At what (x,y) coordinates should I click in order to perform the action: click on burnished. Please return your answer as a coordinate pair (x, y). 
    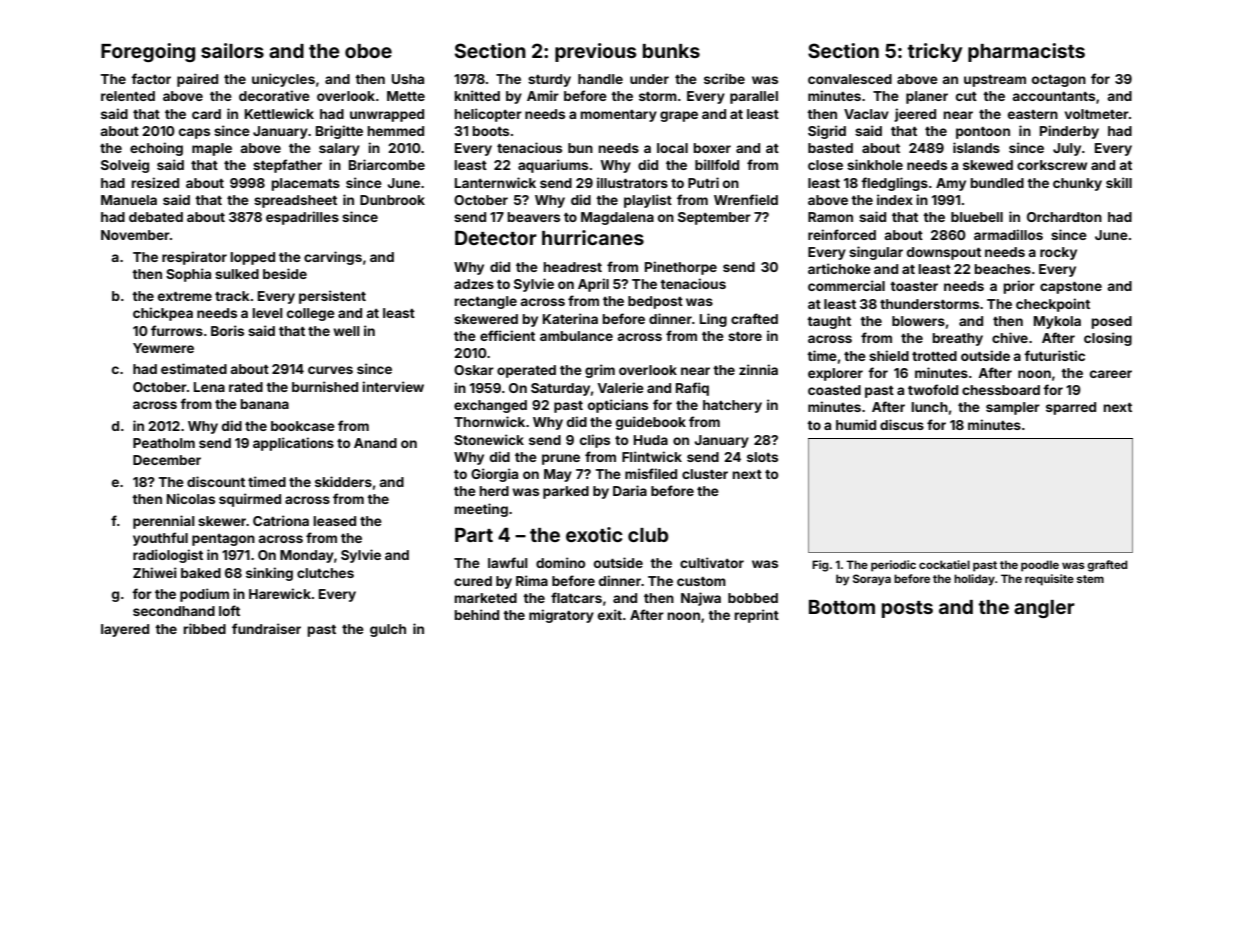
    Looking at the image, I should click on (325, 386).
